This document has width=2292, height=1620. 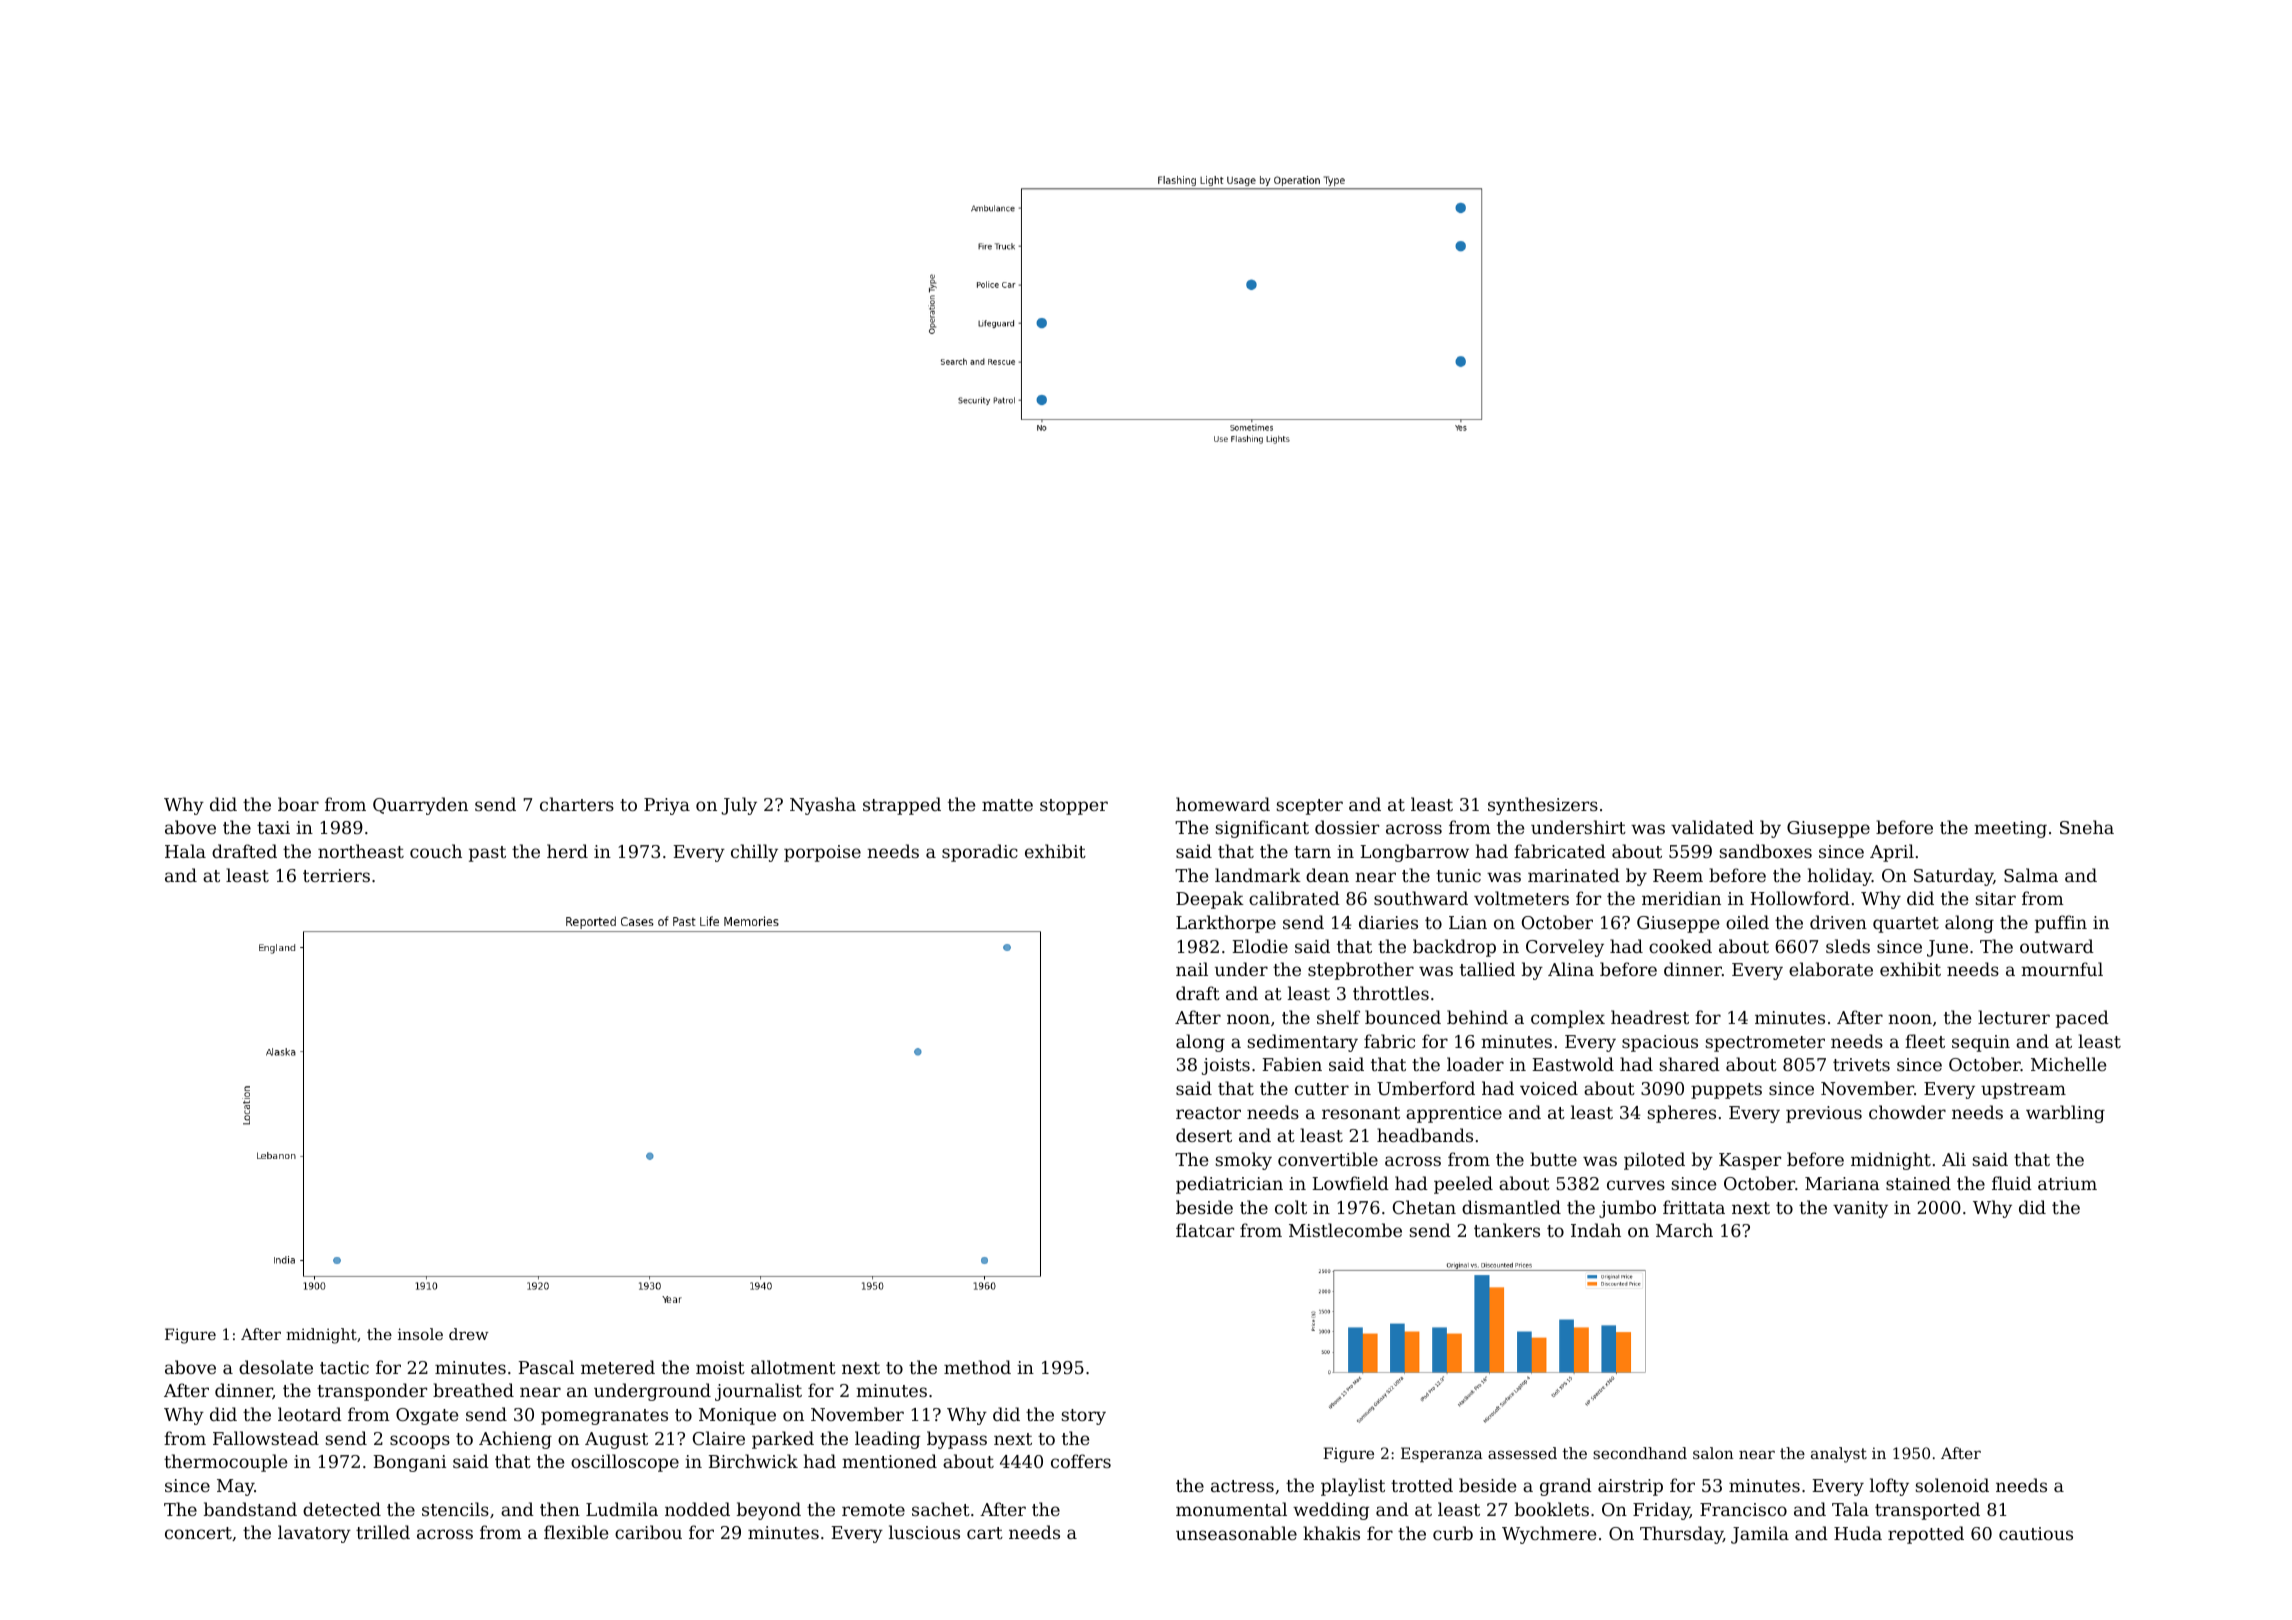 What do you see at coordinates (1192, 969) in the document?
I see `nail` at bounding box center [1192, 969].
